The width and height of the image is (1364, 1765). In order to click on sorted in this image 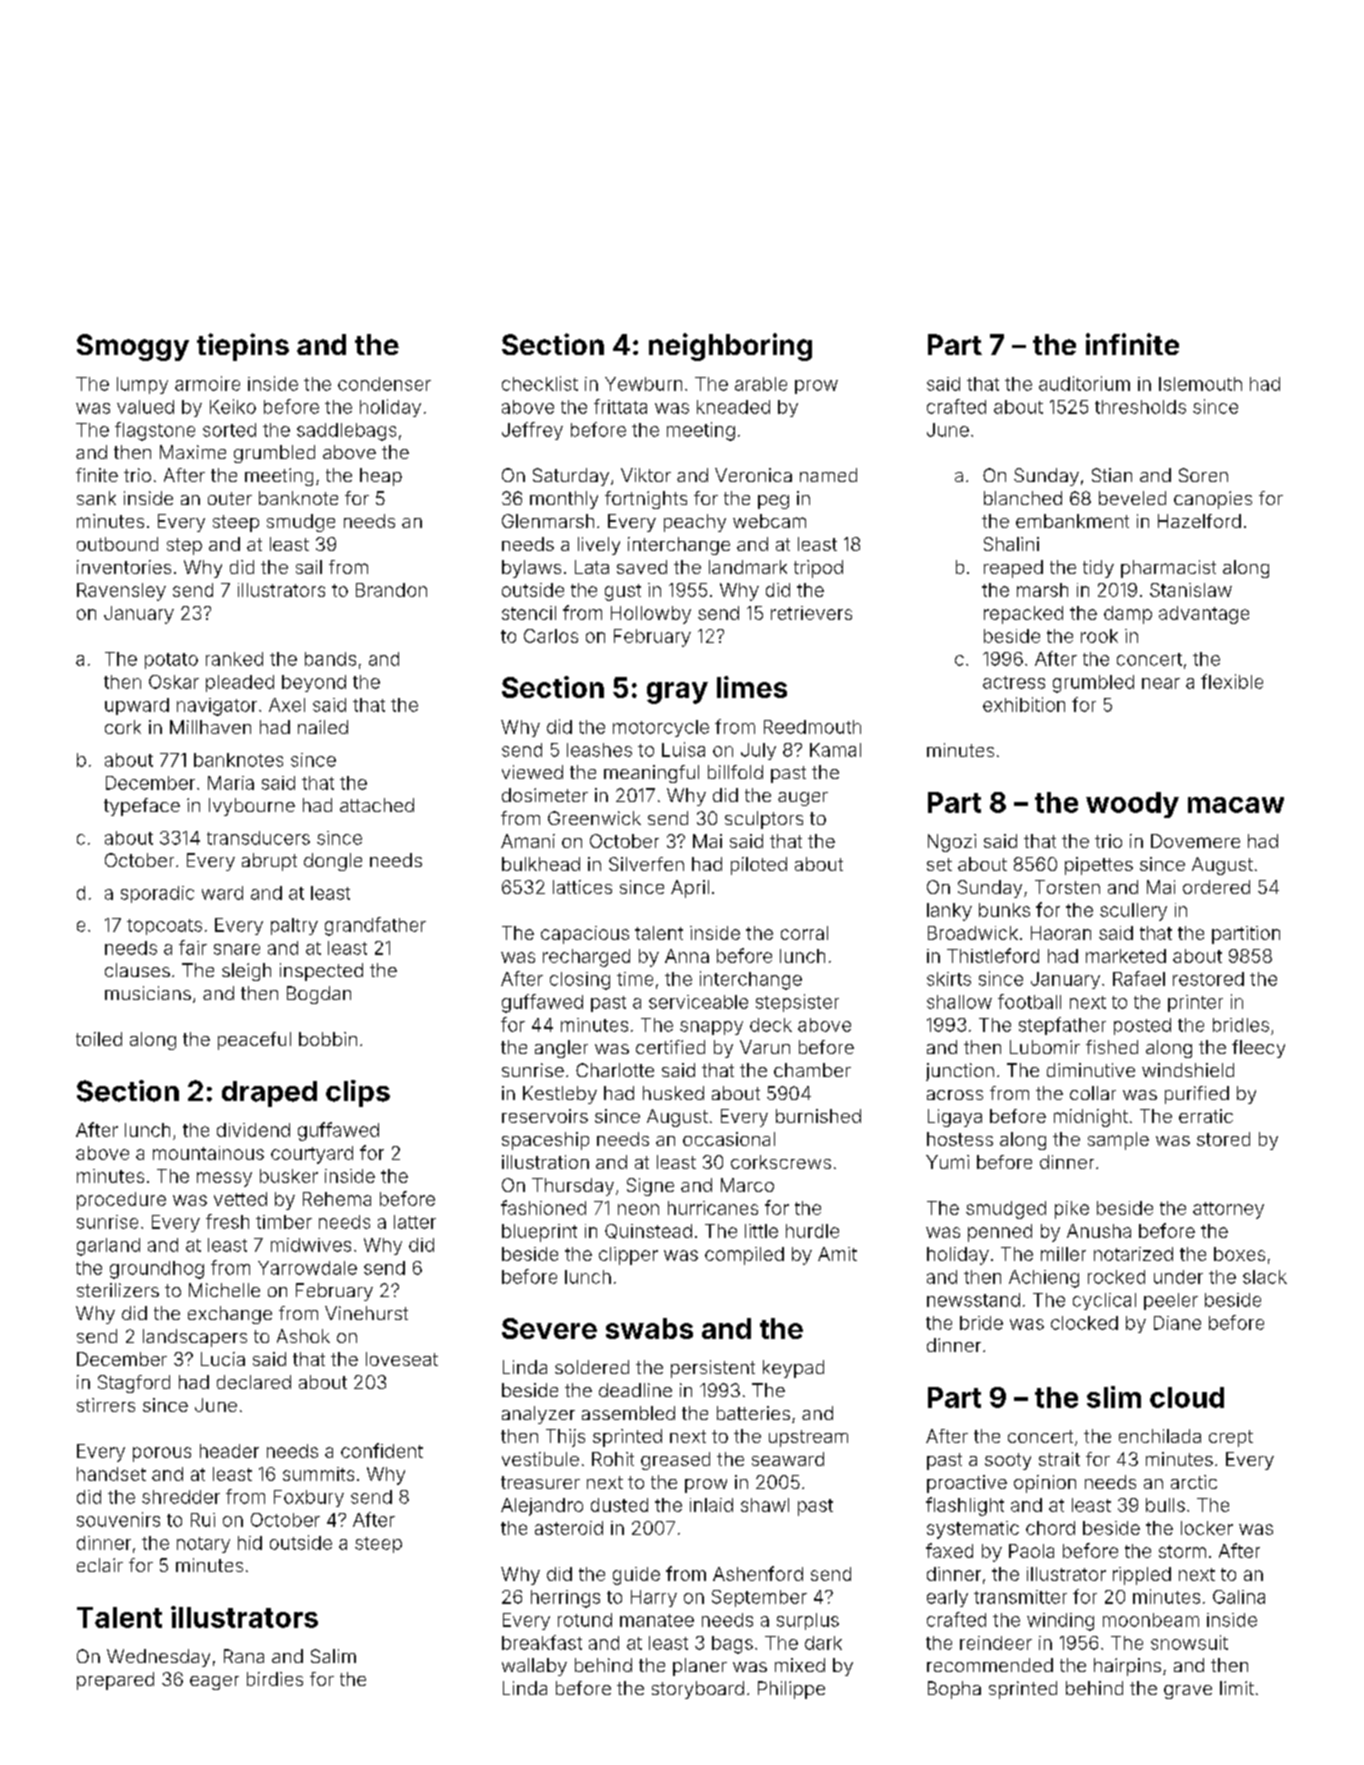, I will do `click(229, 430)`.
